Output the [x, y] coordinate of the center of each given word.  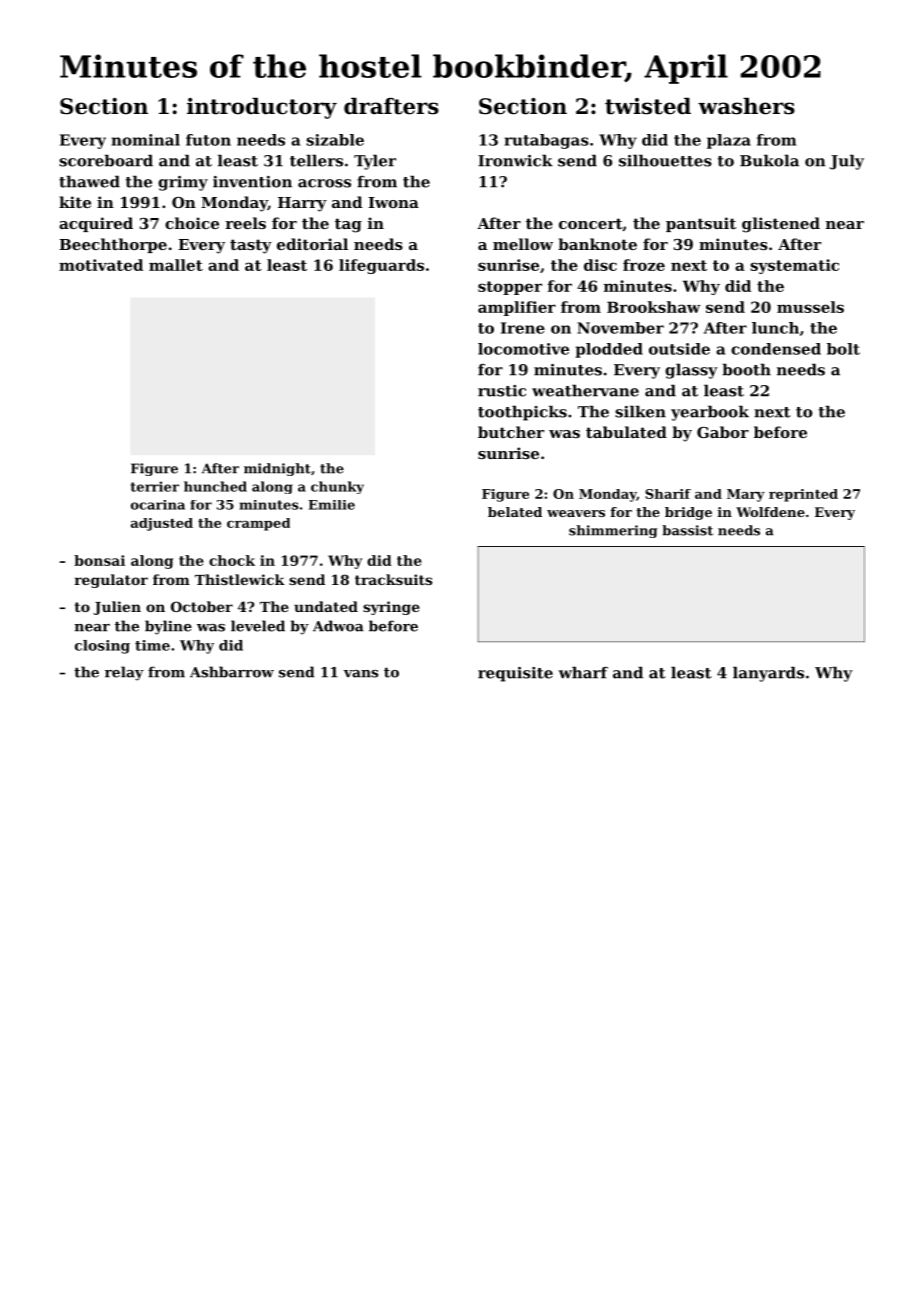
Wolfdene [770, 512]
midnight [277, 469]
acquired [96, 224]
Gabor [723, 432]
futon [208, 140]
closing [102, 647]
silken [640, 411]
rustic [502, 391]
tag [348, 225]
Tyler [375, 162]
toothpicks [522, 413]
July [847, 162]
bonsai [99, 560]
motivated [101, 265]
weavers [576, 513]
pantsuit [701, 224]
